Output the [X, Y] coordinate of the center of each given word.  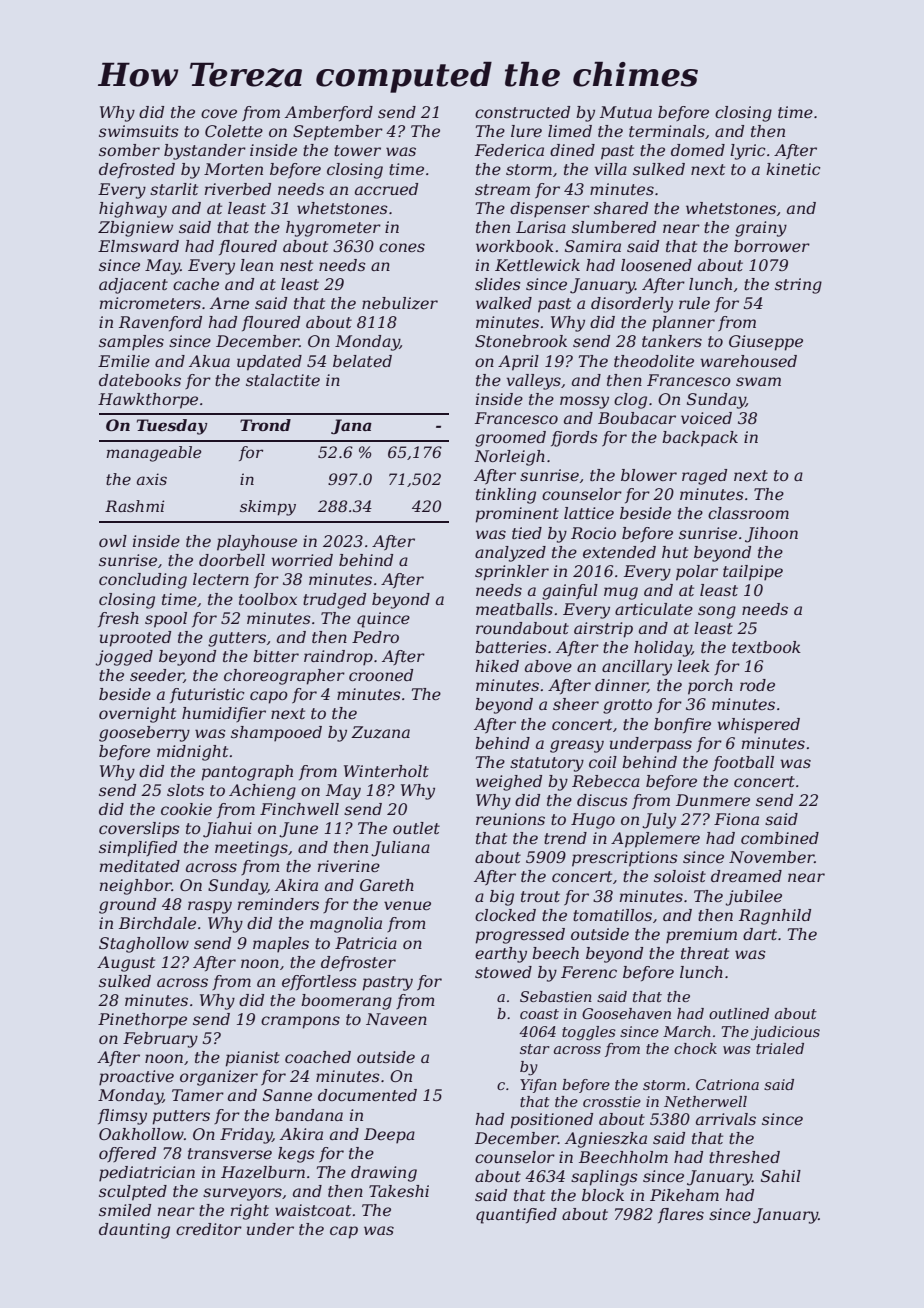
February [160, 1040]
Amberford [329, 113]
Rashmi [134, 506]
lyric [748, 152]
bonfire [682, 725]
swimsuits [139, 131]
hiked [497, 666]
